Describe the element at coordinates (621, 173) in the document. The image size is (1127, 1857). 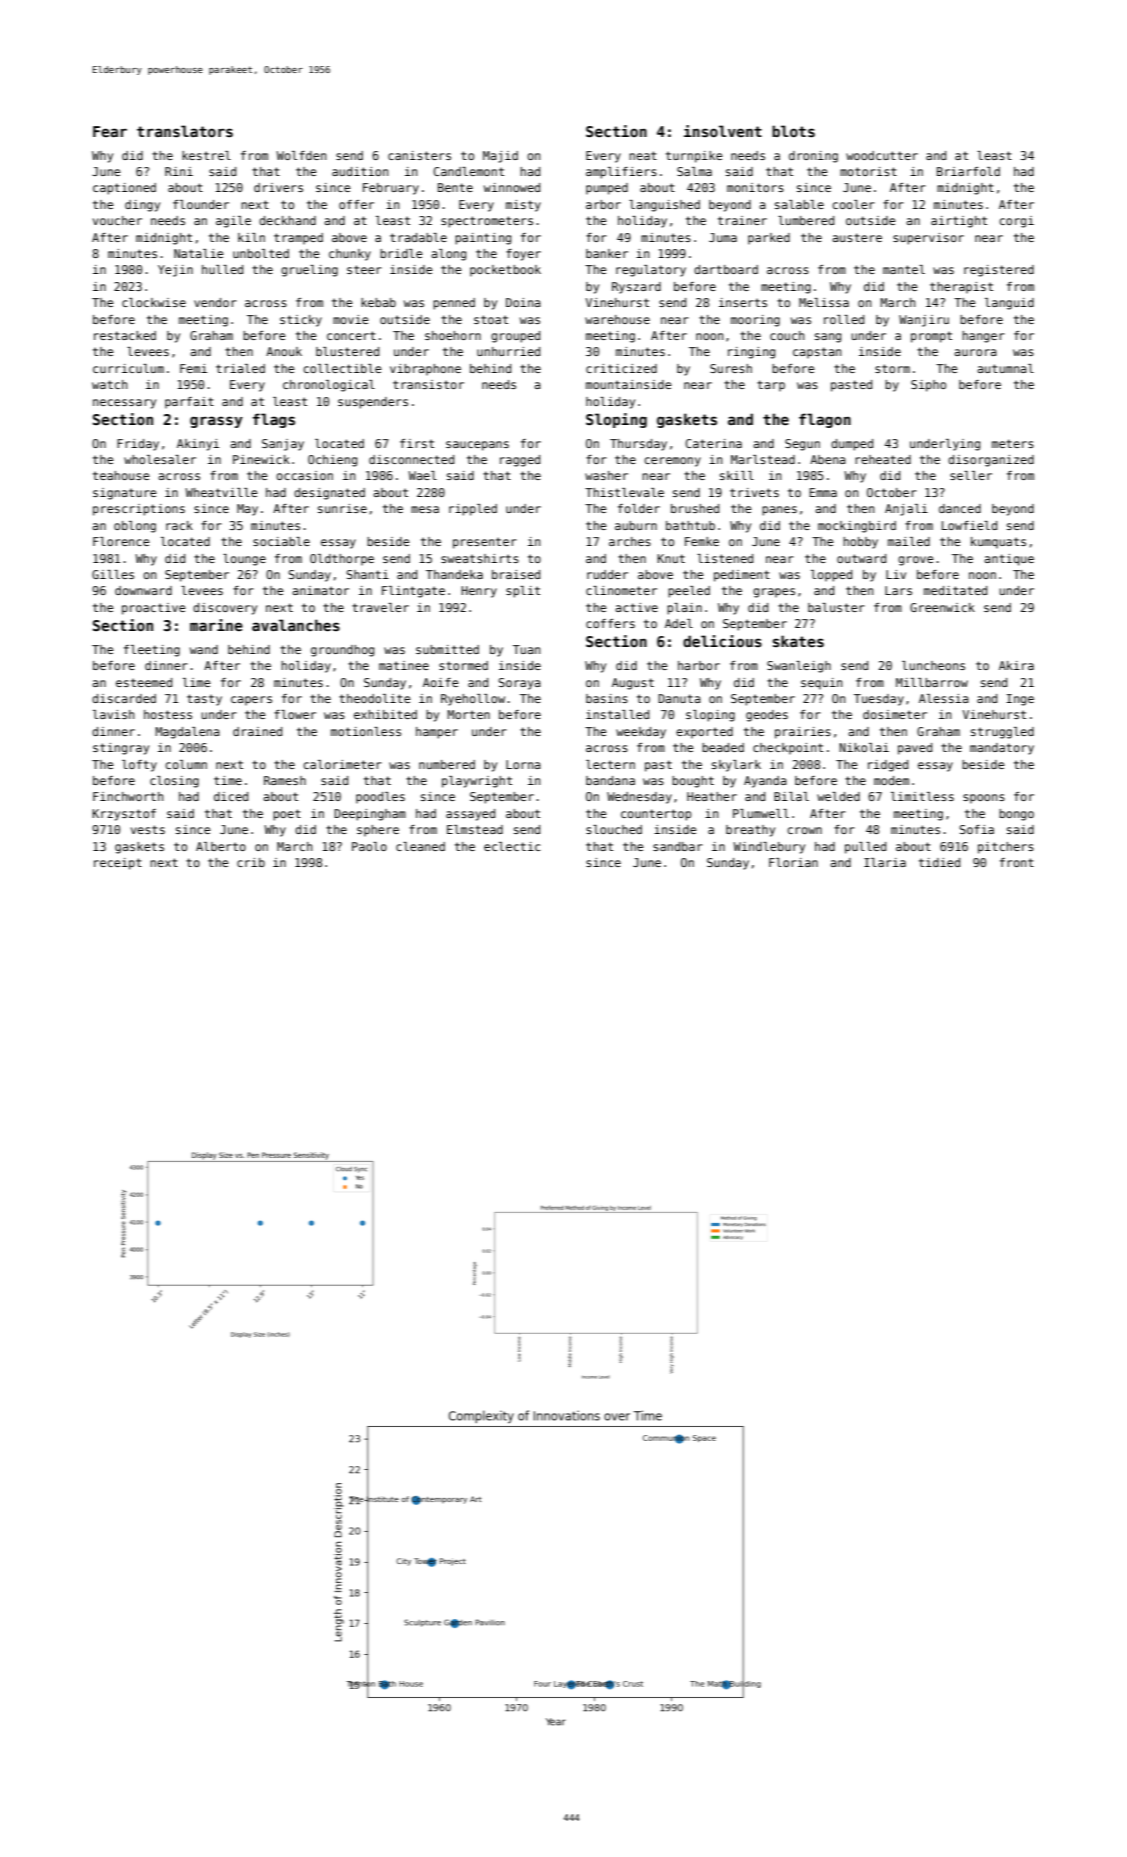
I see `amplifiers` at that location.
